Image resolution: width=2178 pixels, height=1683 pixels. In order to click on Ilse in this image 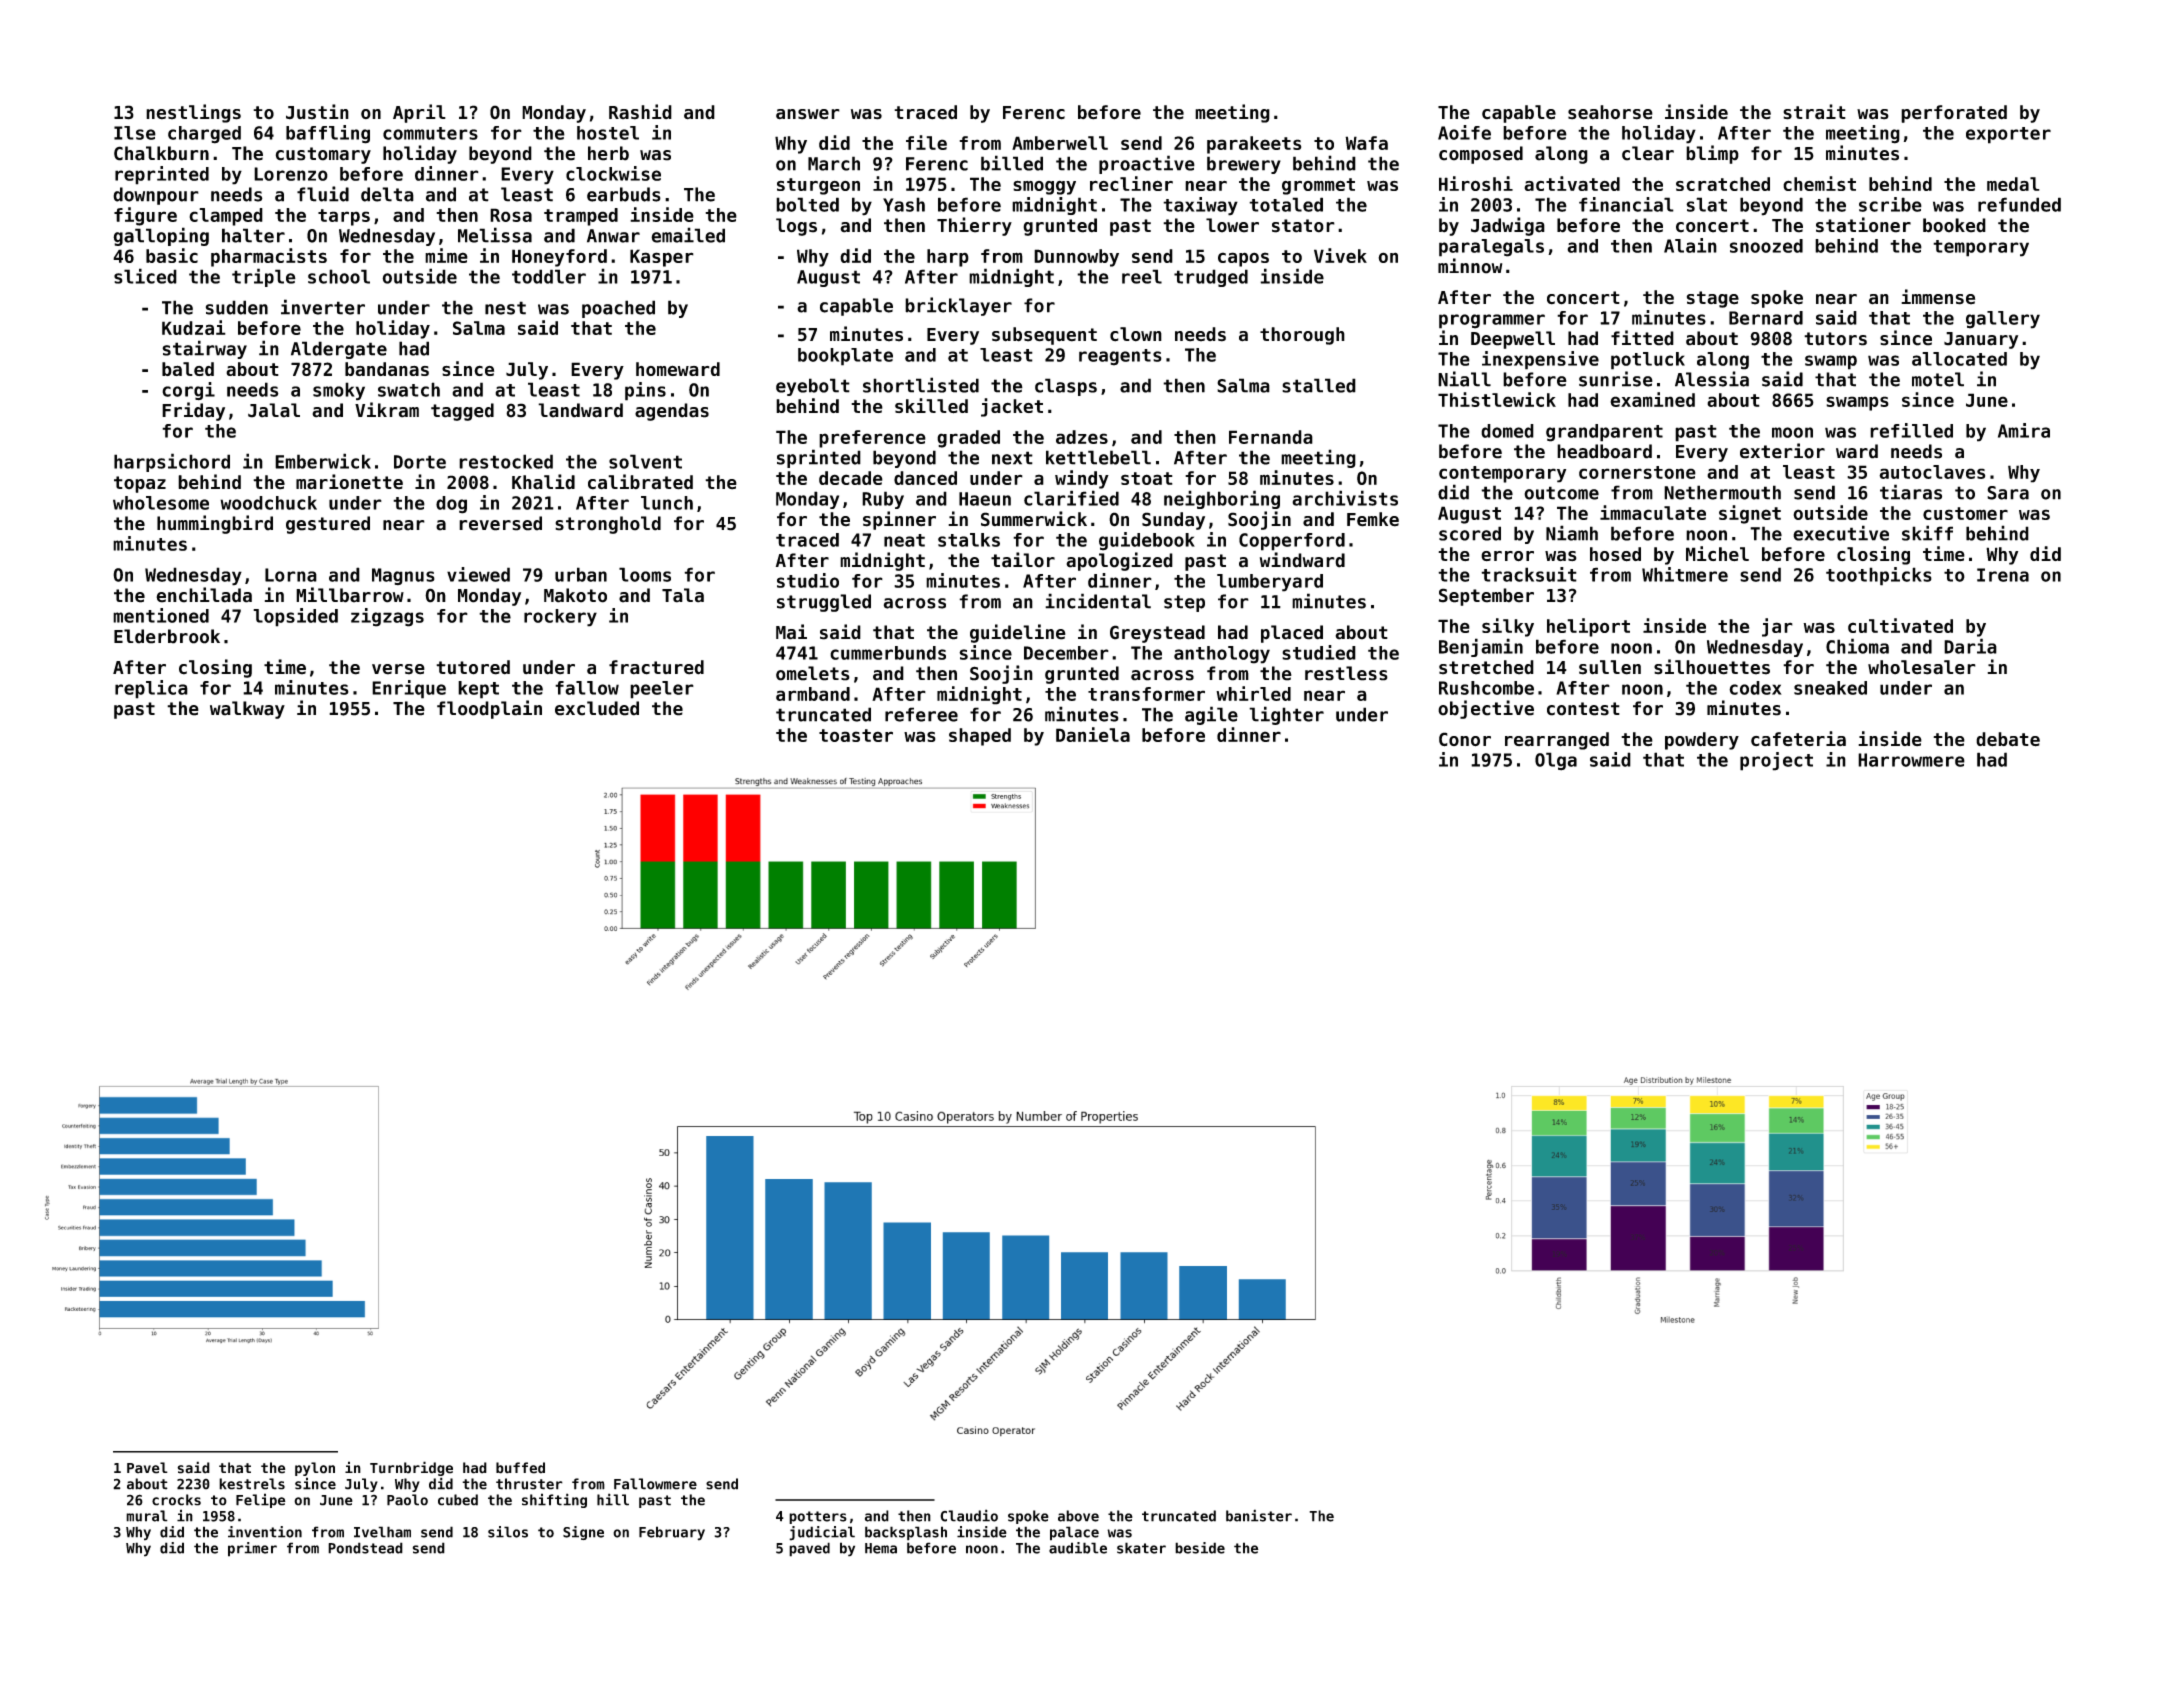, I will do `click(135, 133)`.
